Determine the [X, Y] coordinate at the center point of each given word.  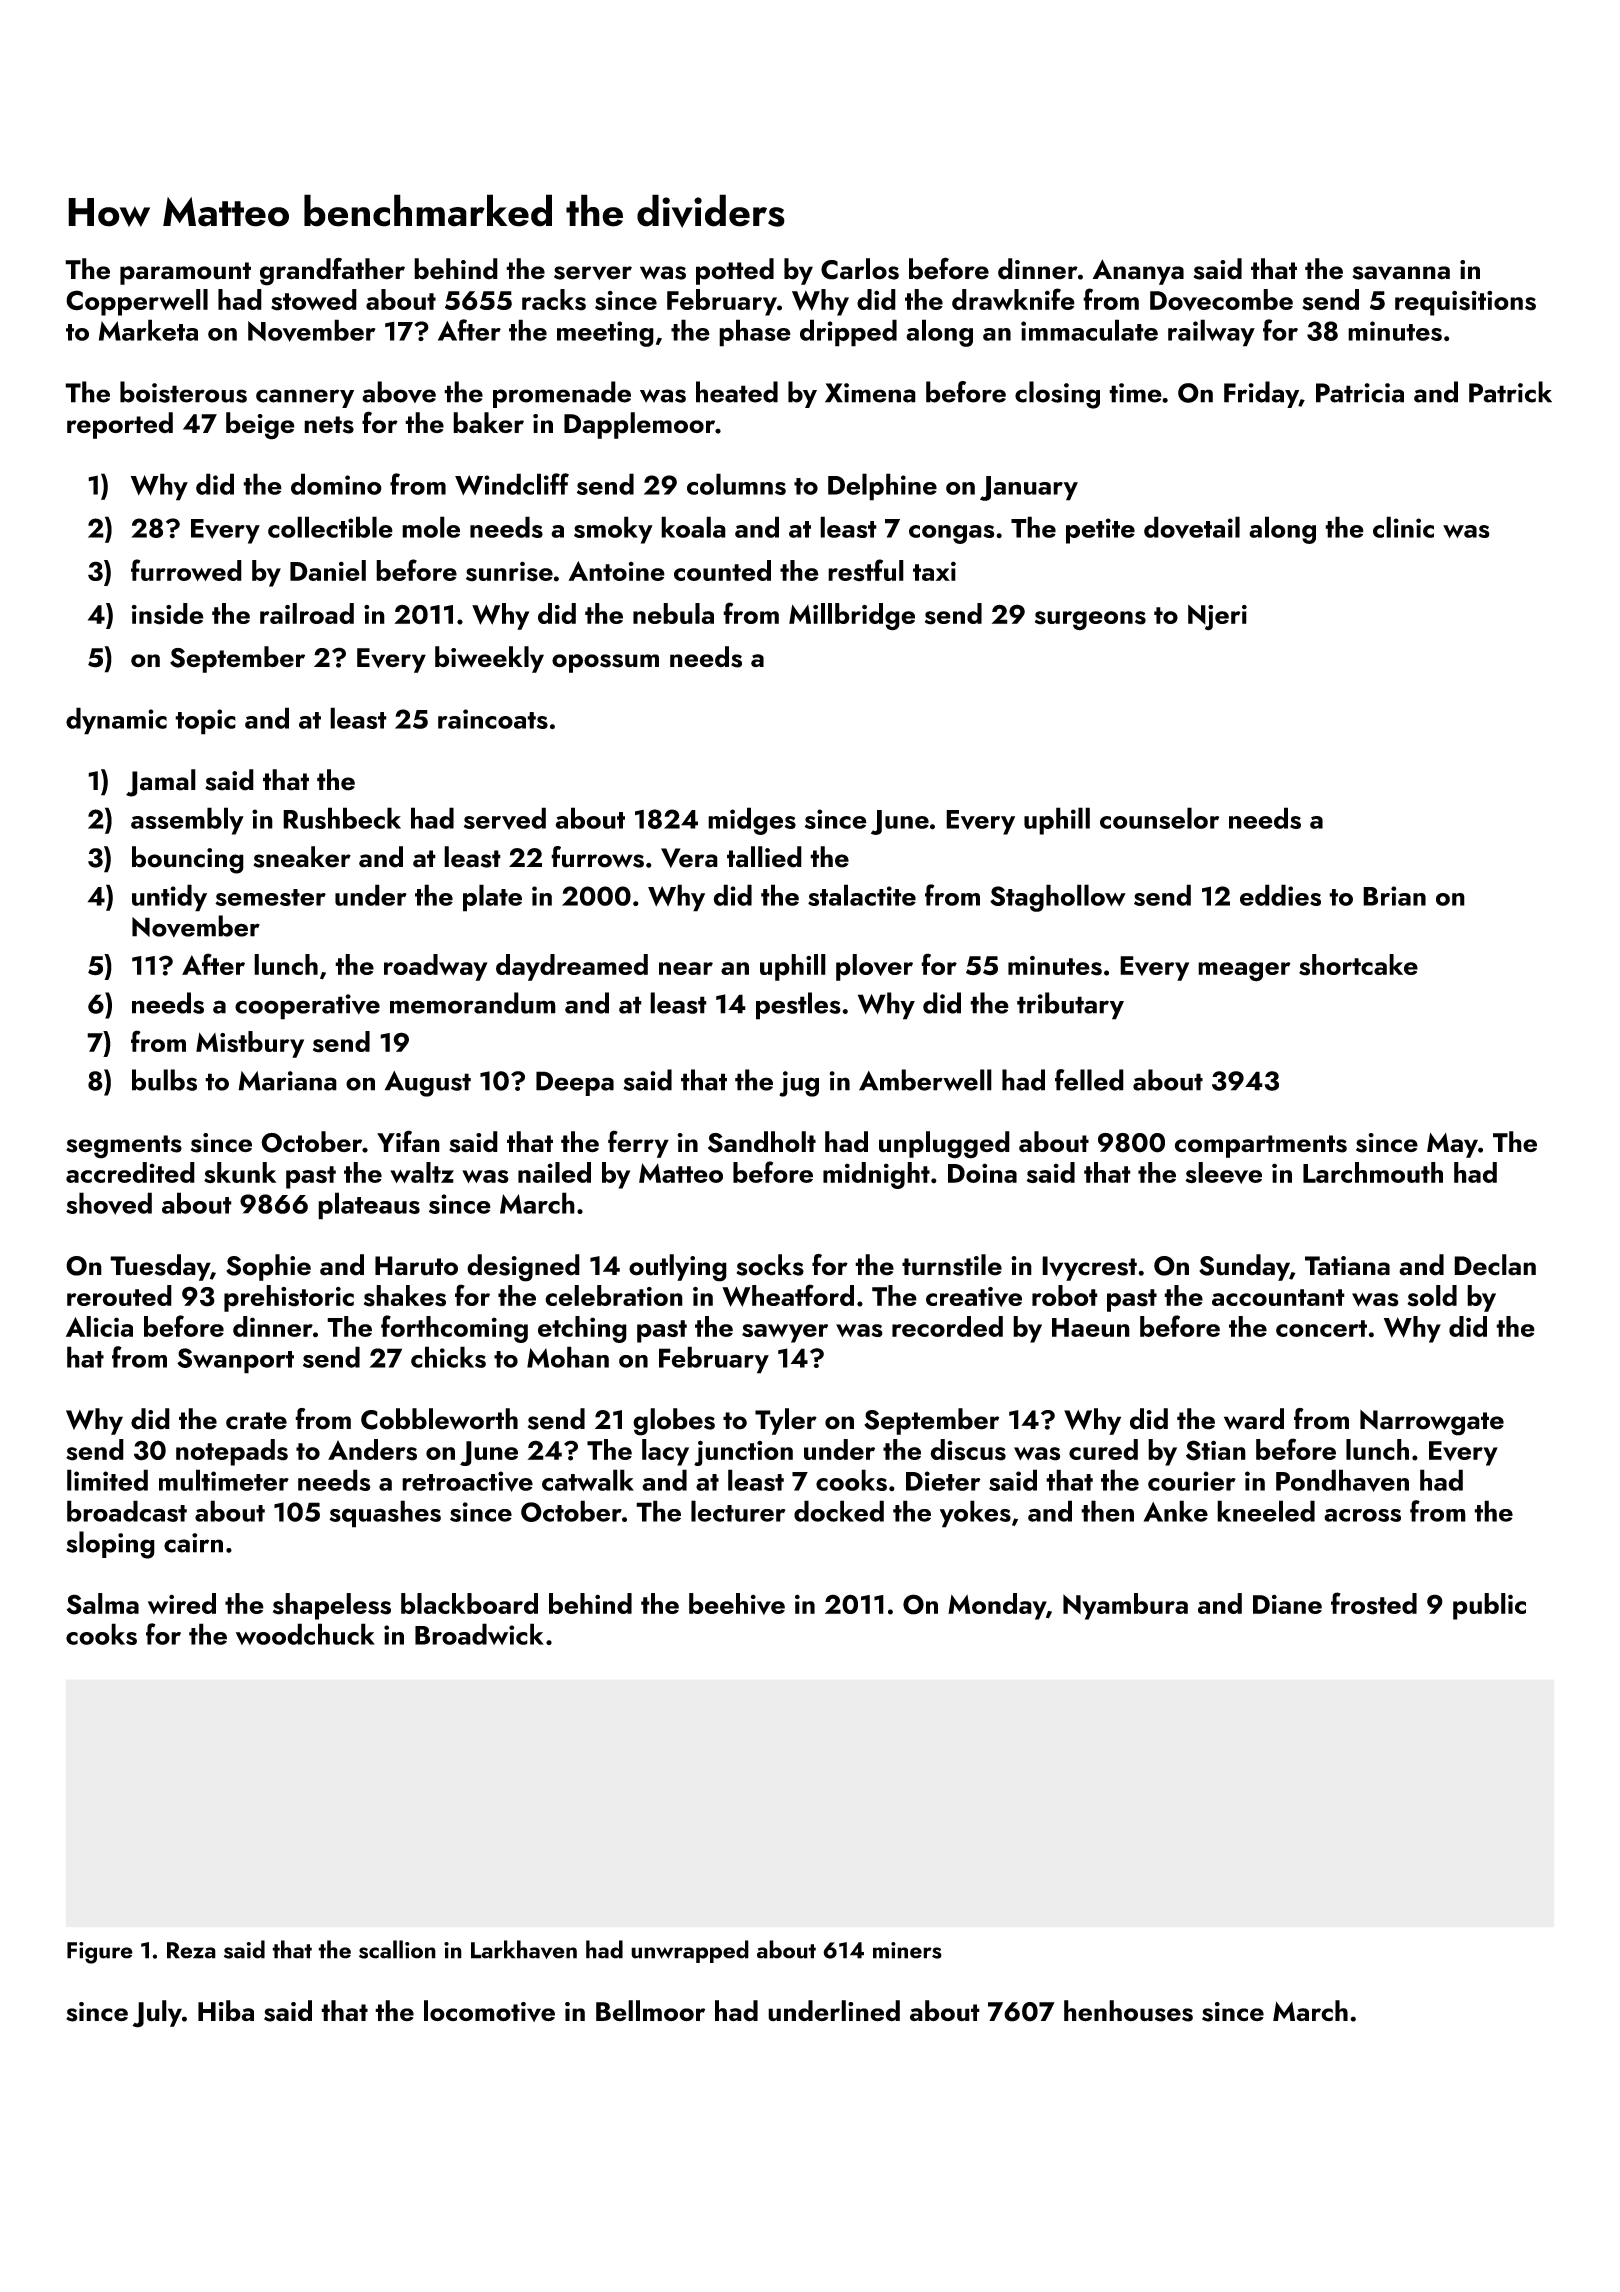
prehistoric [289, 1298]
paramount [185, 273]
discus [968, 1450]
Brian [1394, 896]
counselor [1159, 818]
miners [907, 1950]
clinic [1403, 527]
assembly [187, 821]
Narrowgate [1432, 1423]
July [157, 2014]
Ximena [870, 393]
